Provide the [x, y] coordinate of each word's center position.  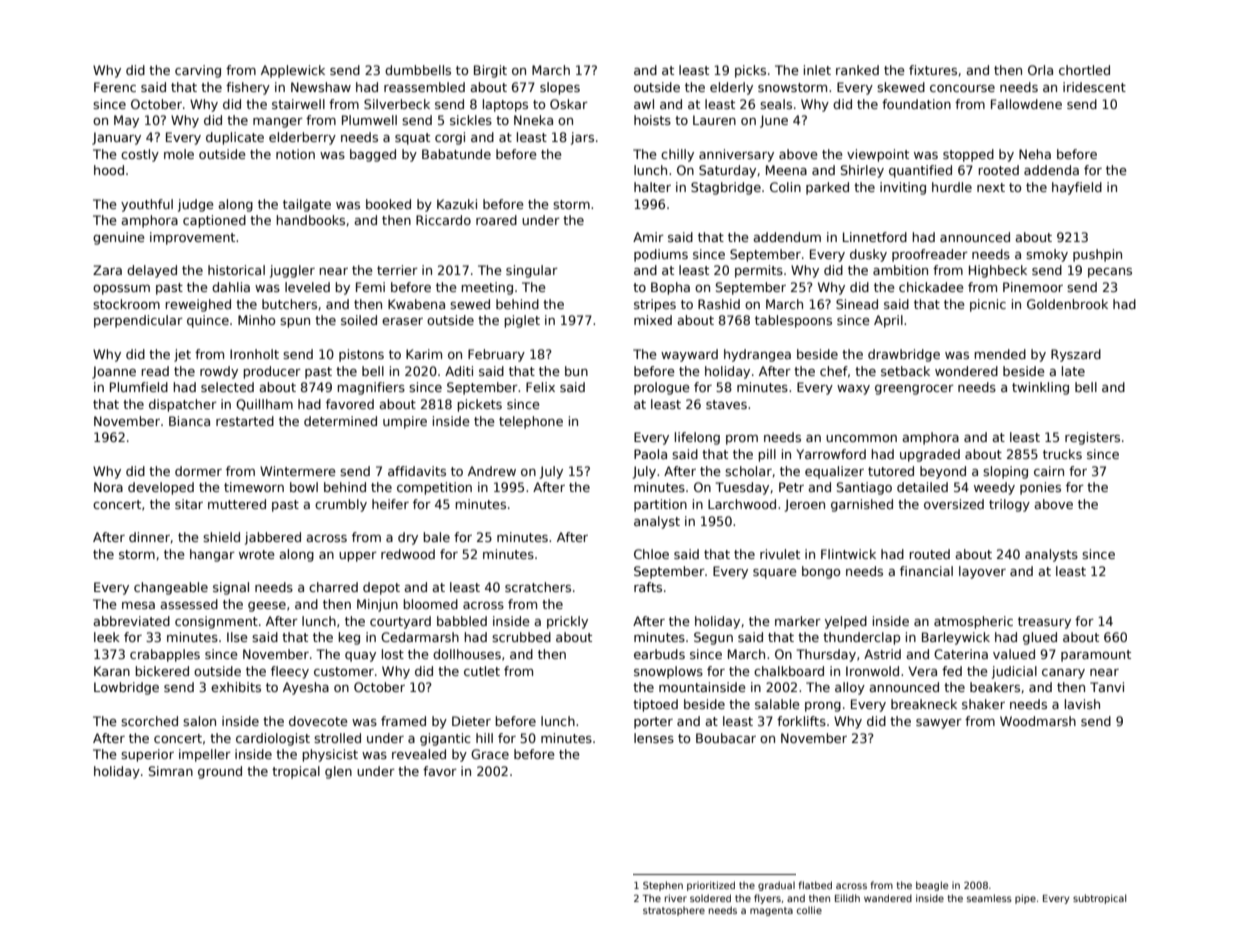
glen [338, 772]
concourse [962, 88]
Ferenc [115, 87]
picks [750, 71]
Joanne [114, 372]
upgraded [930, 455]
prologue [661, 388]
